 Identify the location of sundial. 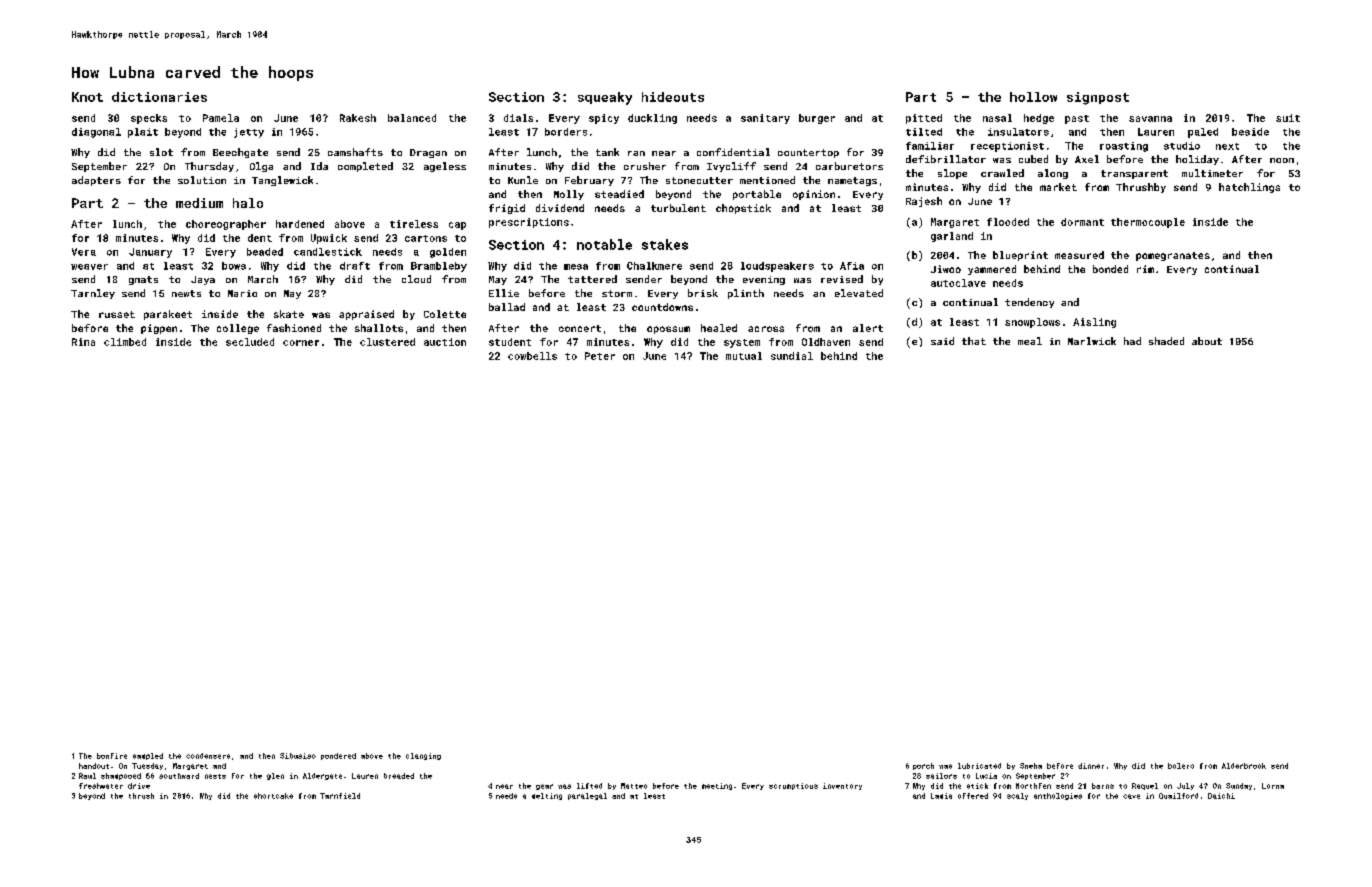
(792, 356).
